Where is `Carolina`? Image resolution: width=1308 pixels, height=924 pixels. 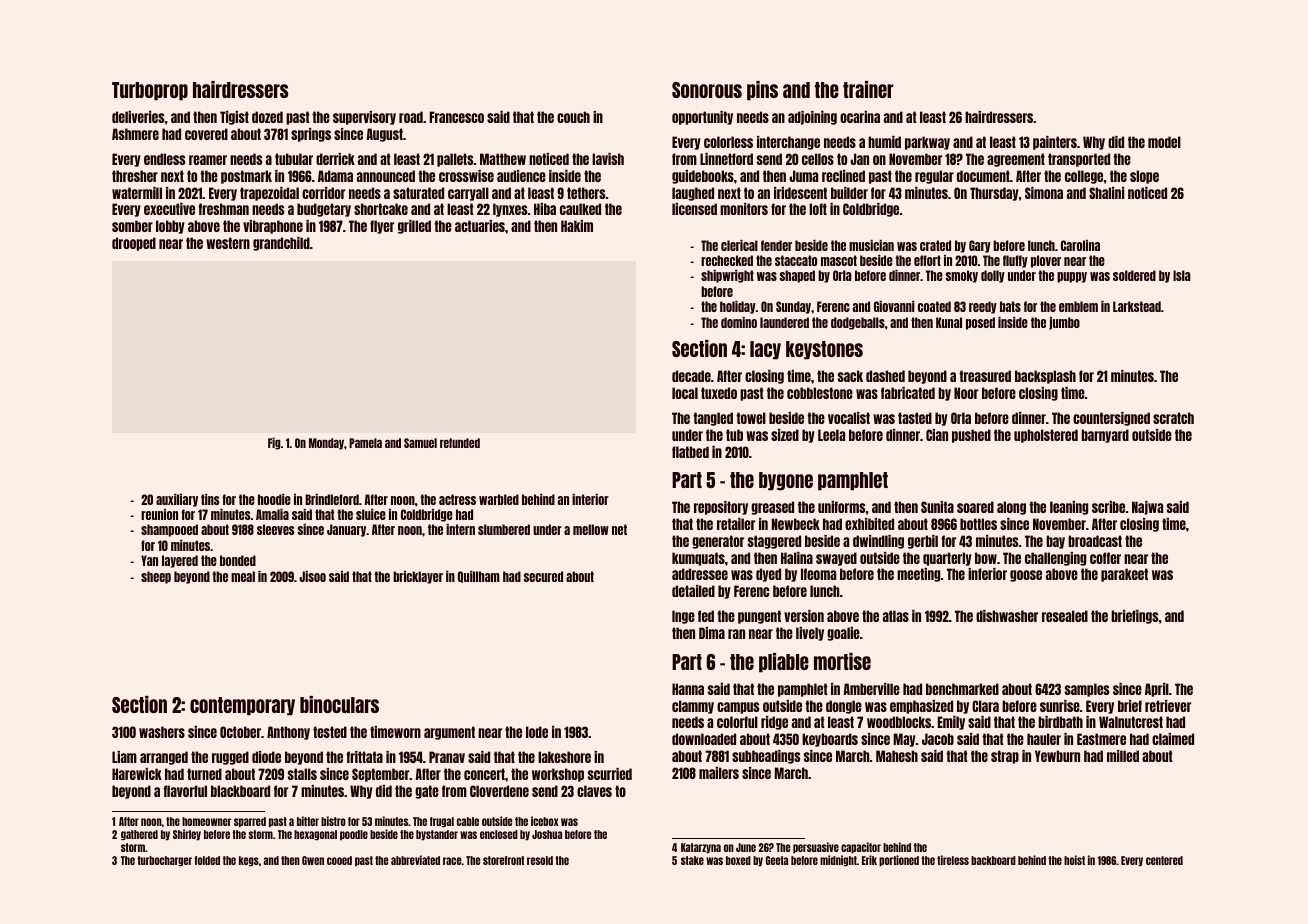 Carolina is located at coordinates (1080, 245).
